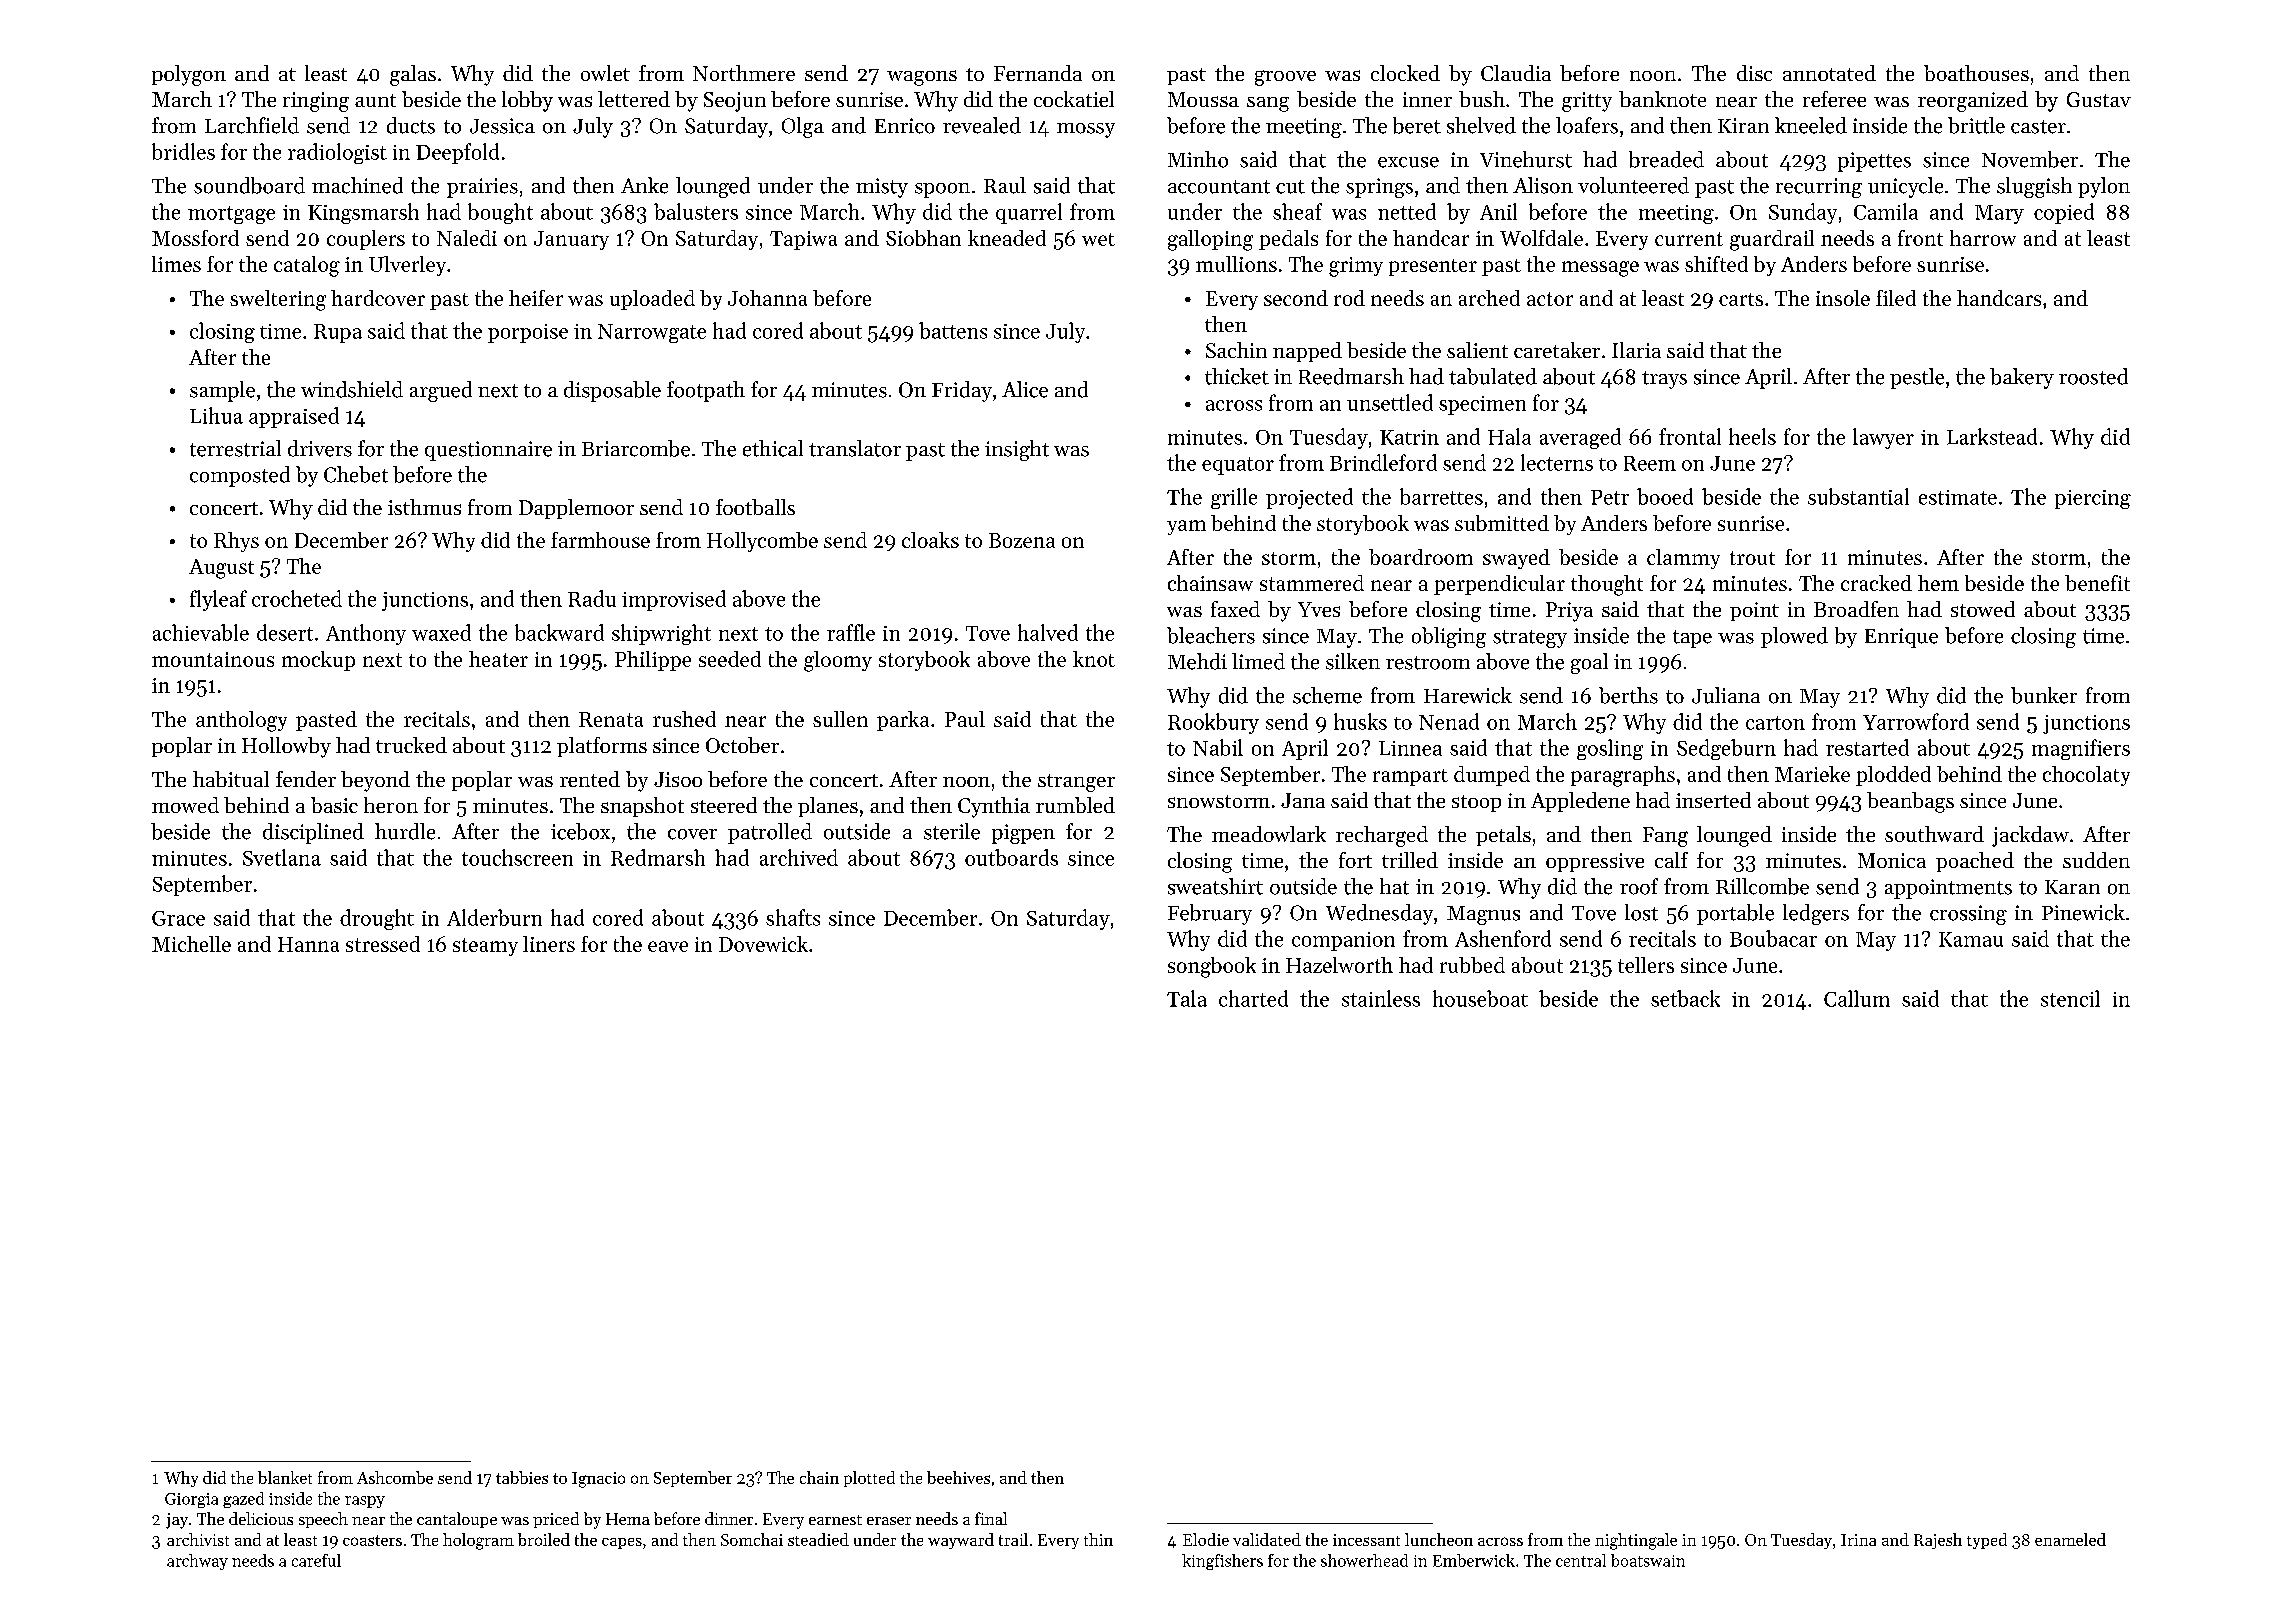 The width and height of the screenshot is (2282, 1614). What do you see at coordinates (522, 1477) in the screenshot?
I see `tabbies` at bounding box center [522, 1477].
